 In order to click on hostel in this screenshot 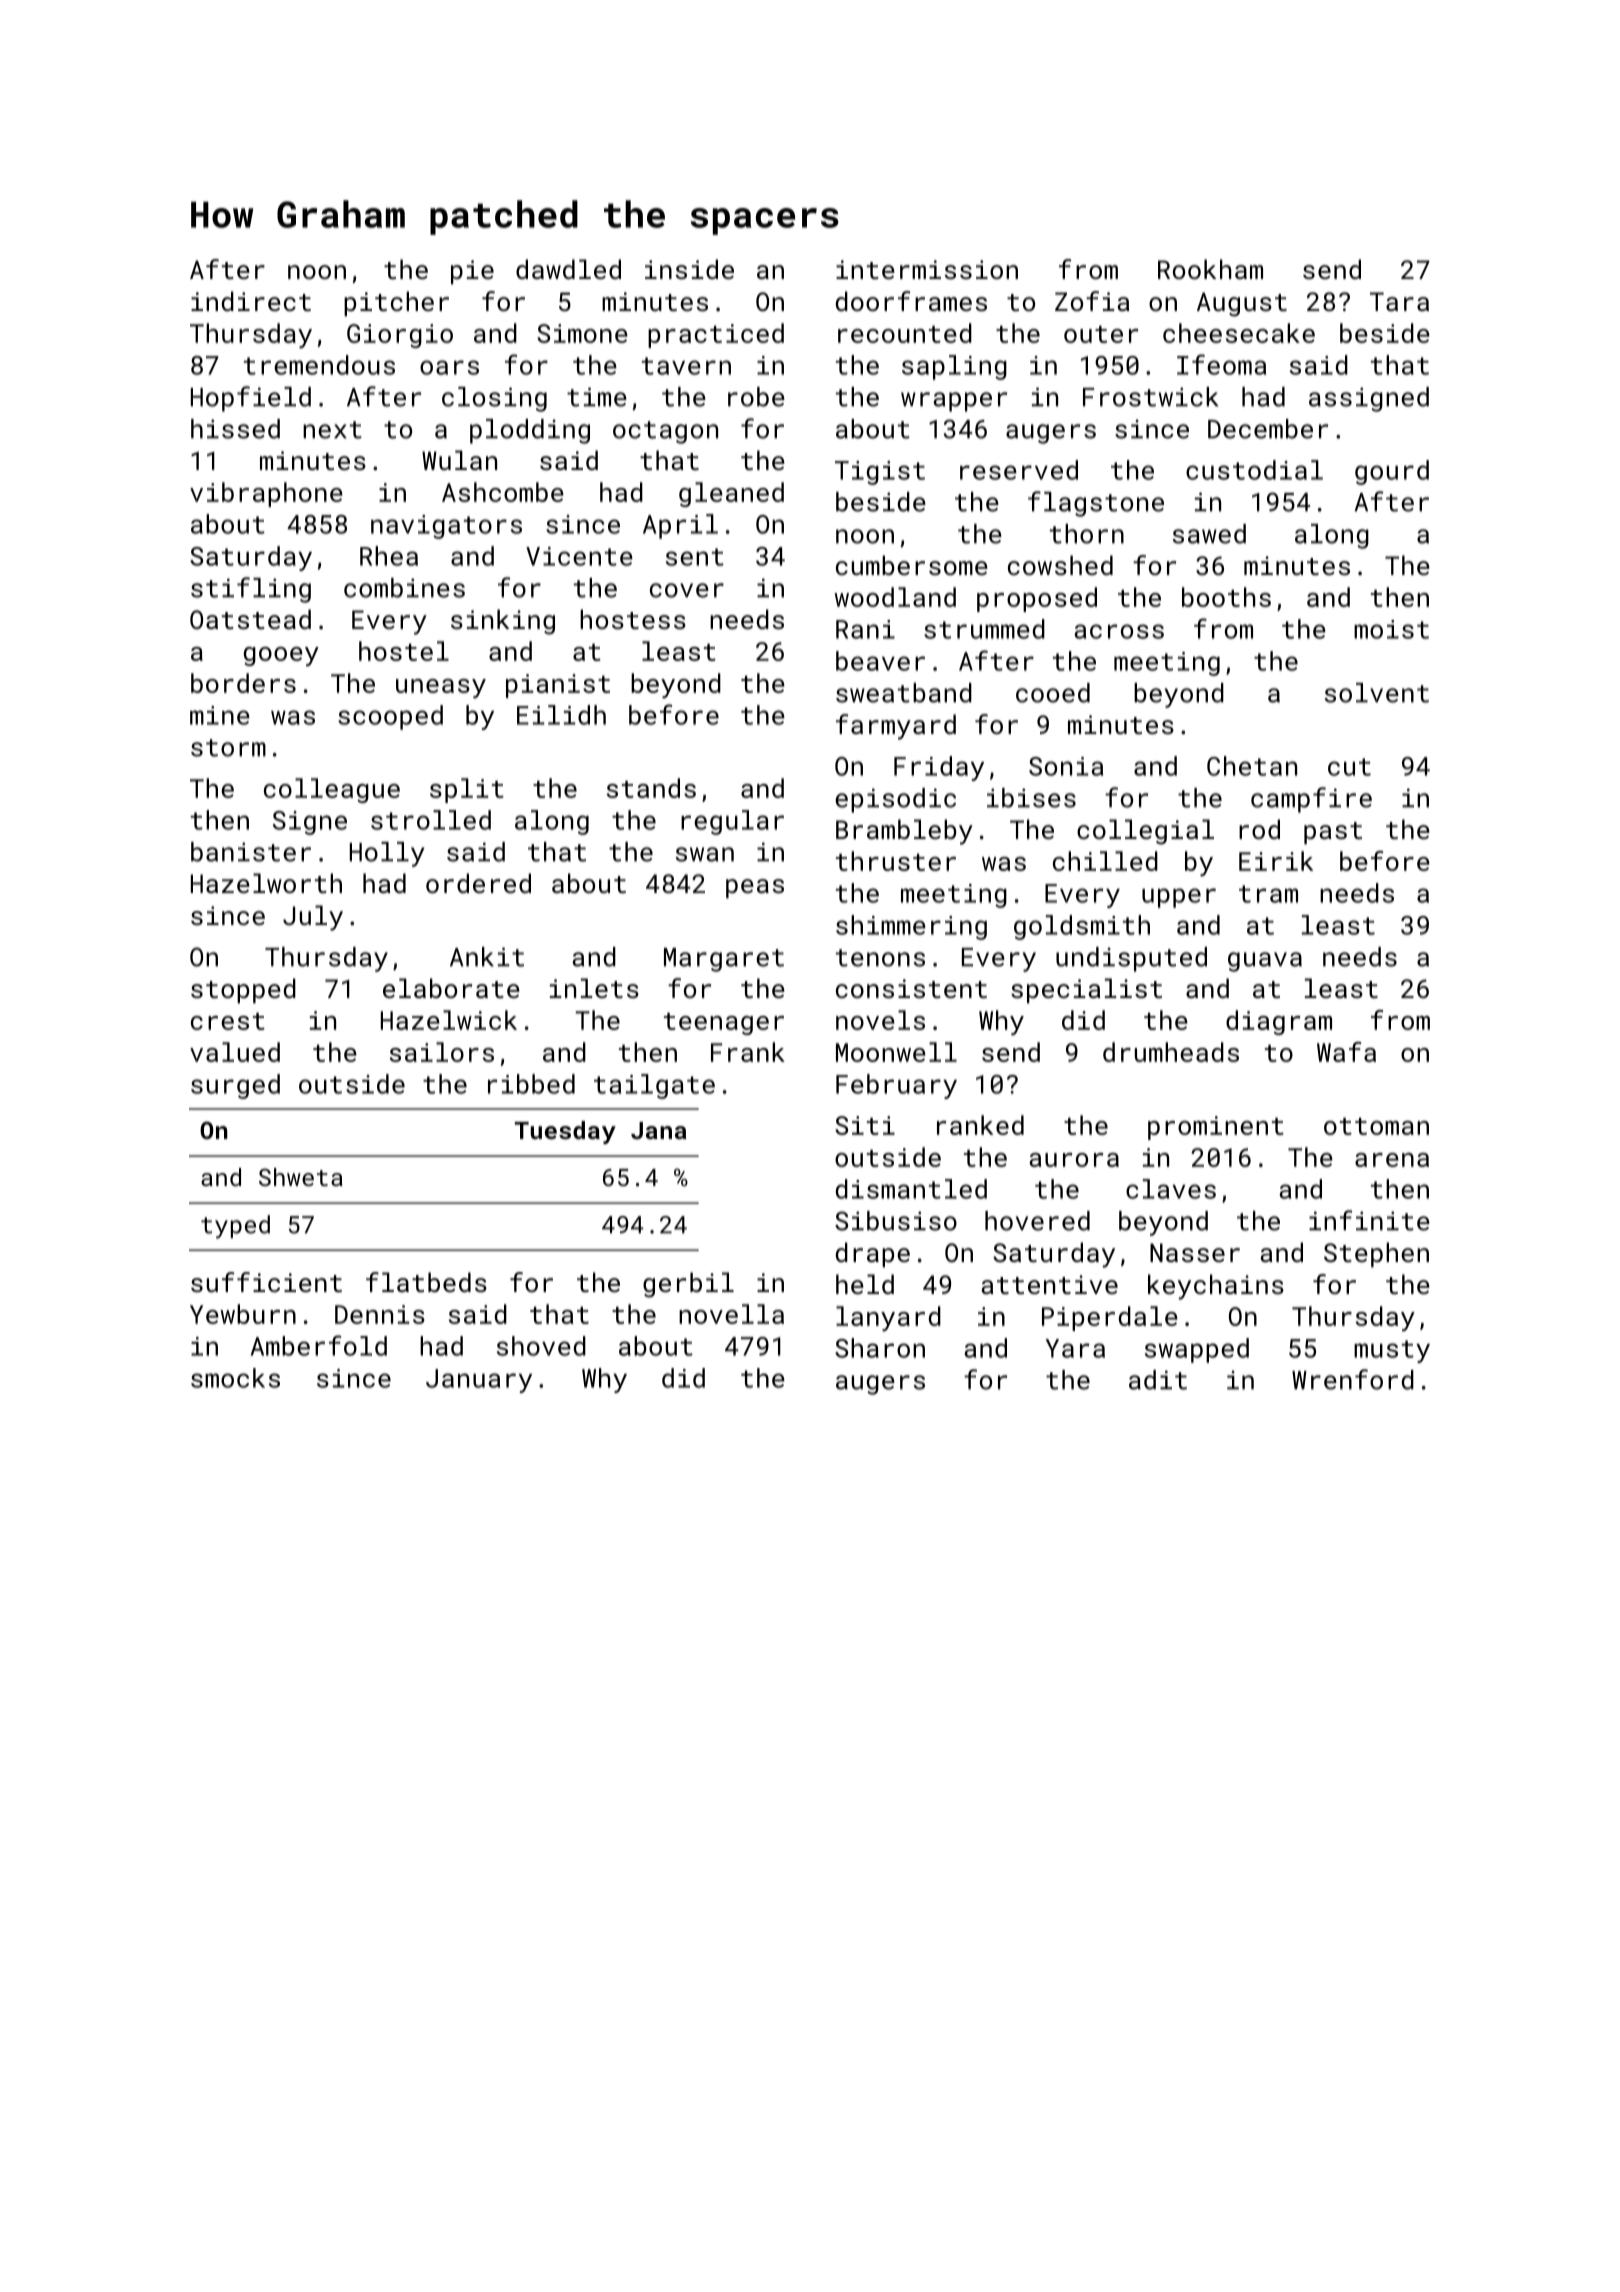, I will do `click(404, 651)`.
